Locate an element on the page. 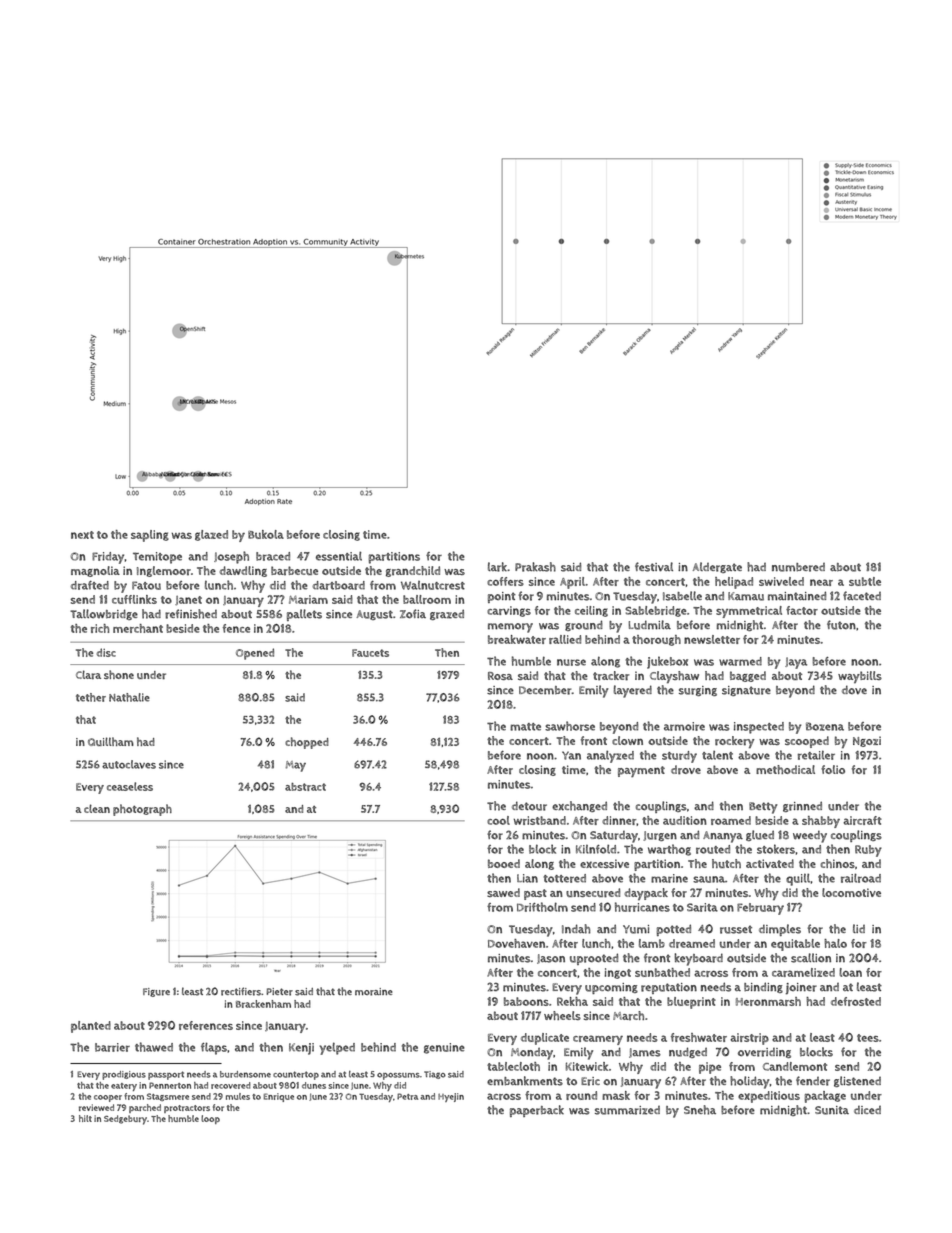 The image size is (952, 1233). binding is located at coordinates (763, 987).
